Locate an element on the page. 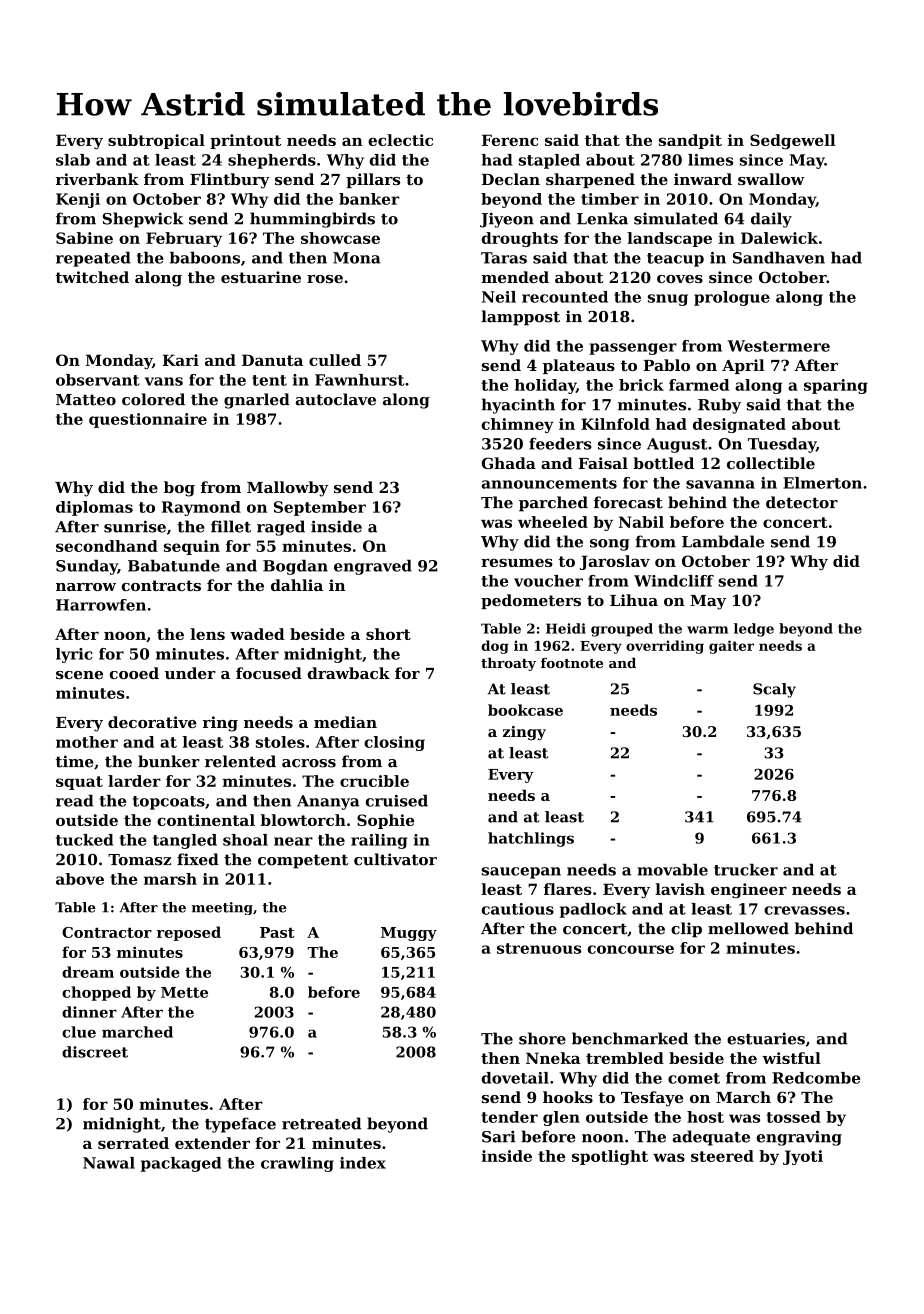 Image resolution: width=924 pixels, height=1314 pixels. steered is located at coordinates (722, 1156).
